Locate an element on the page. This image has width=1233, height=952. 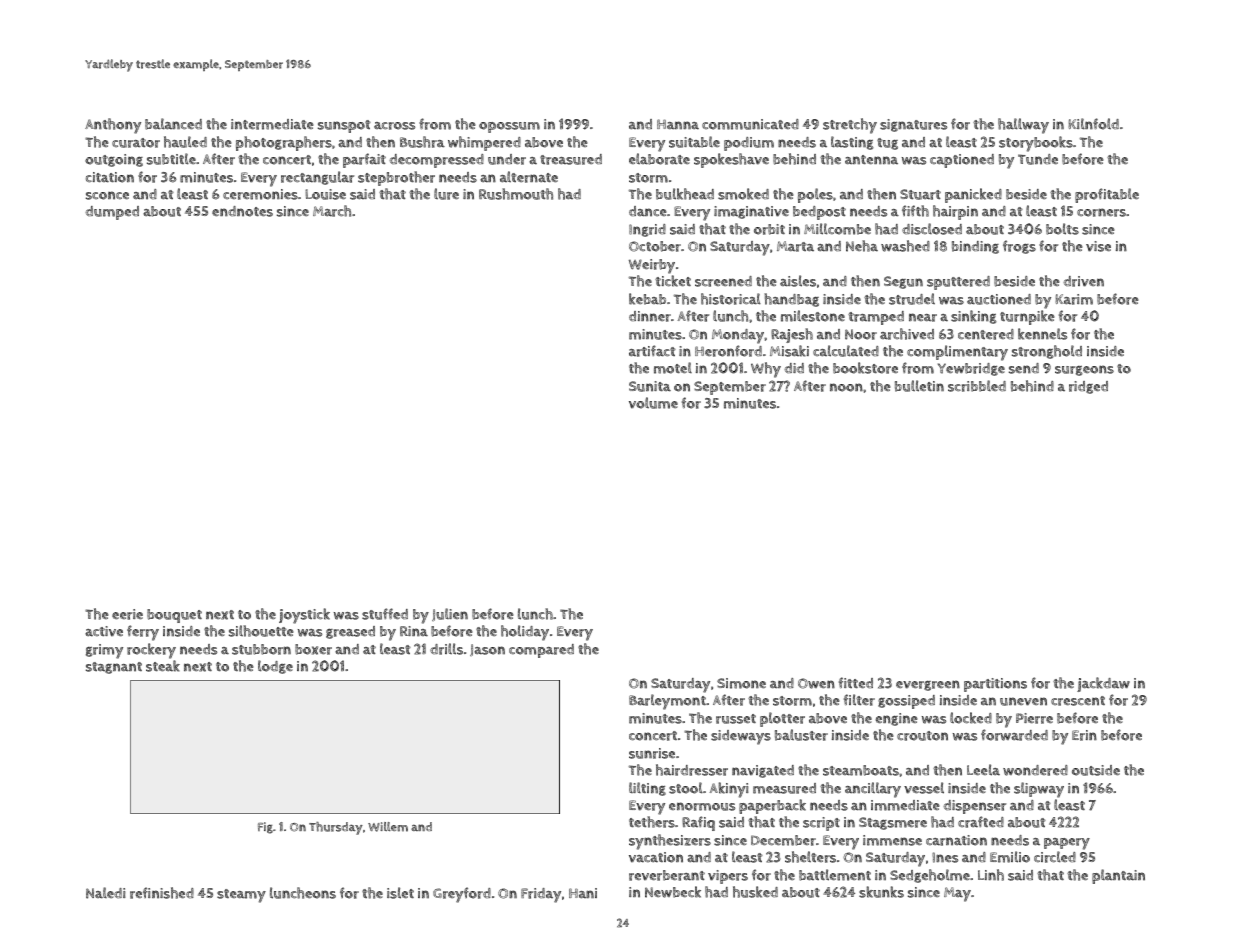
lodge is located at coordinates (275, 667).
